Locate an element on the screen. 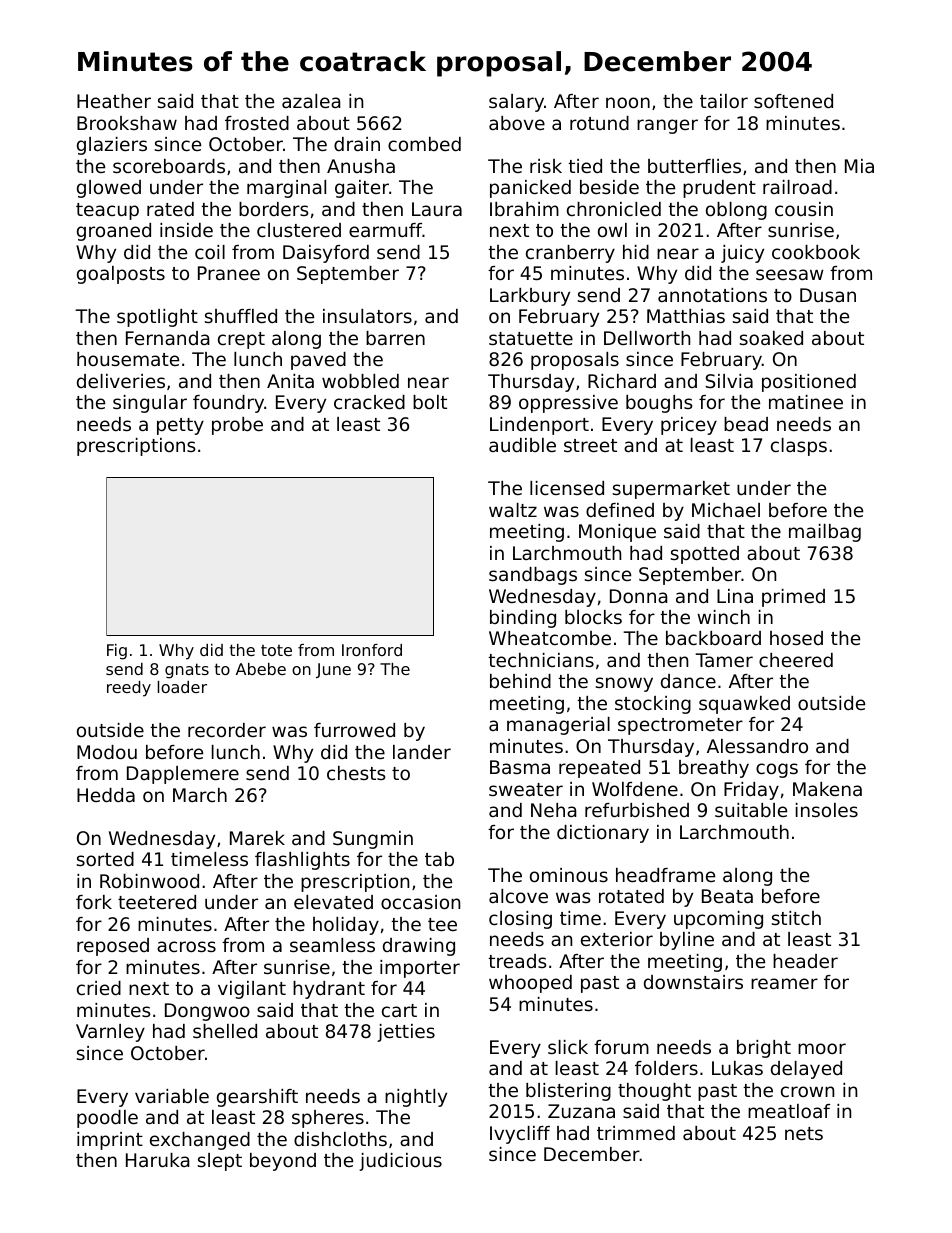 The width and height of the screenshot is (952, 1233). folders is located at coordinates (666, 1068).
